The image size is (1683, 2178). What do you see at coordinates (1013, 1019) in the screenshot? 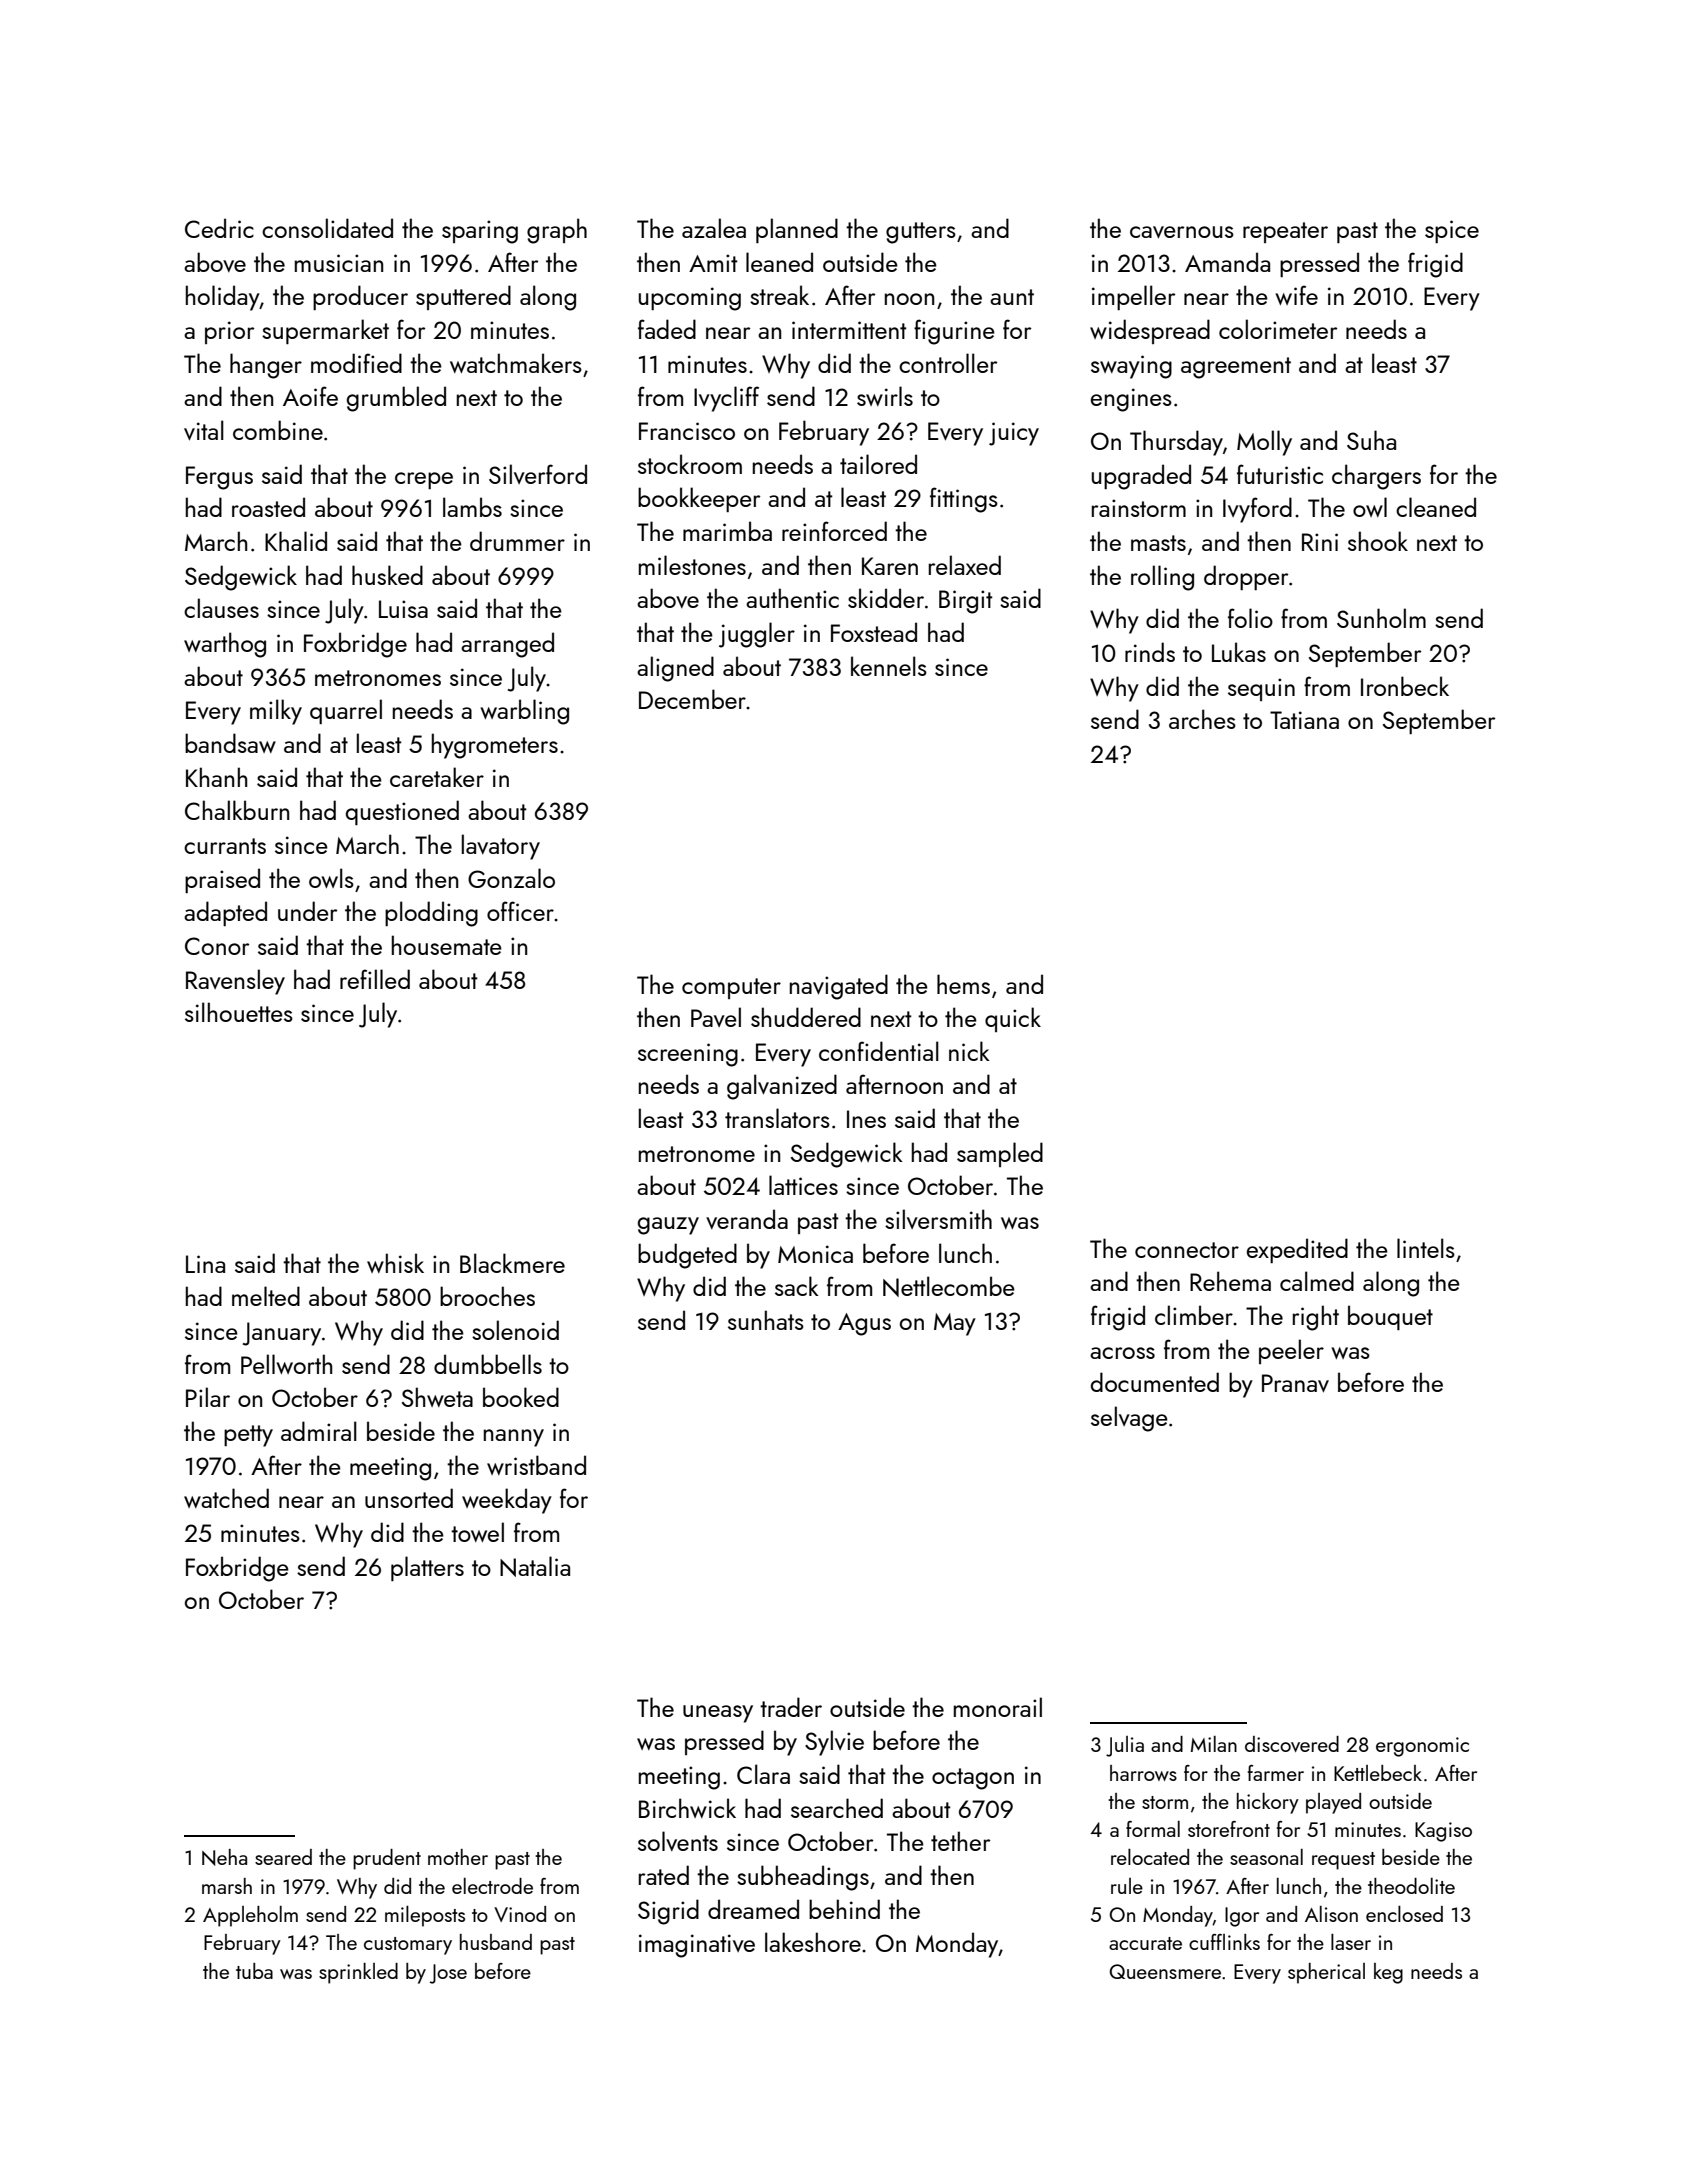
I see `quick` at bounding box center [1013, 1019].
